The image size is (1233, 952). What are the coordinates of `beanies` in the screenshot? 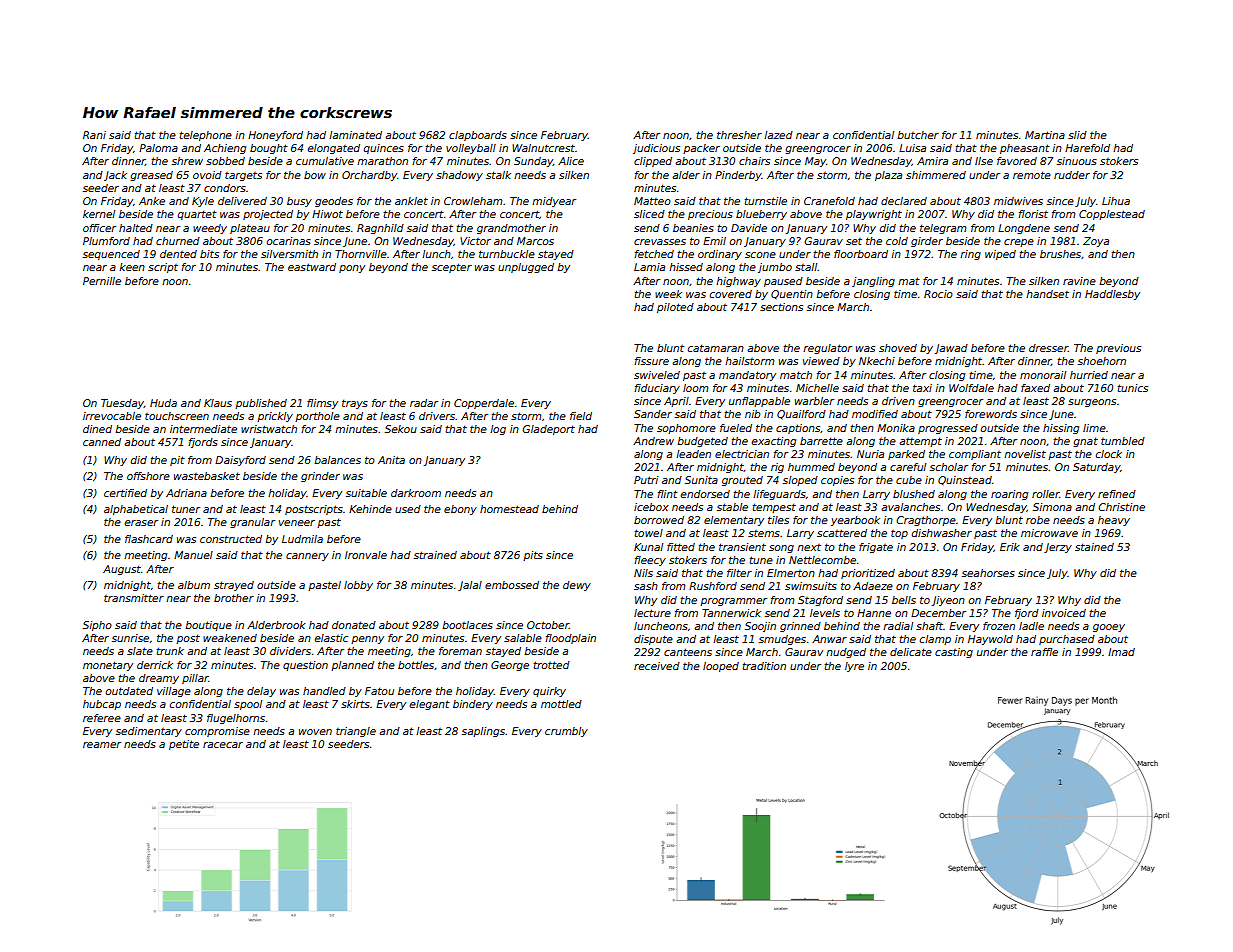 It's located at (693, 228).
